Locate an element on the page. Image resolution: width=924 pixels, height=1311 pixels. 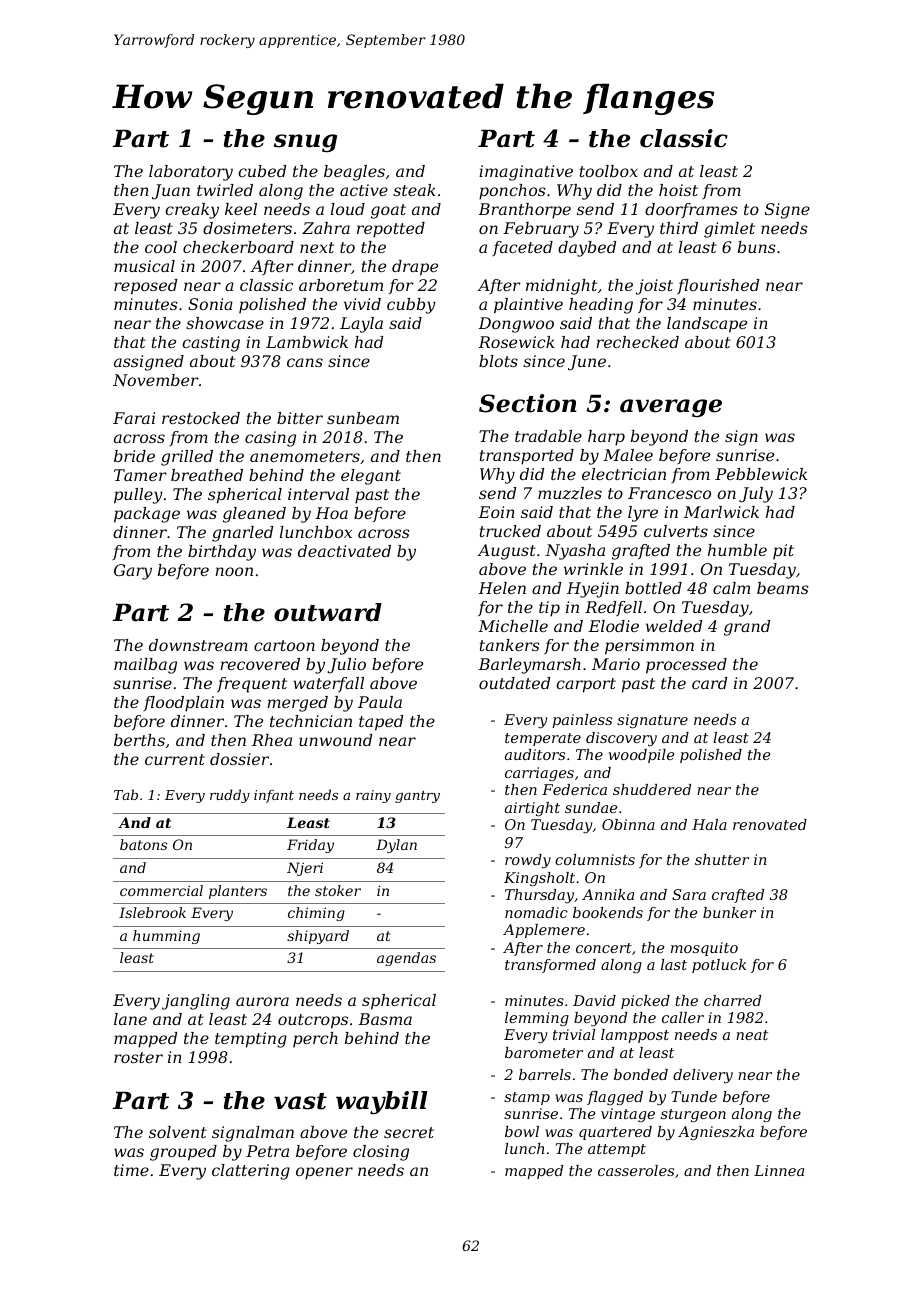
Petra is located at coordinates (267, 1151).
